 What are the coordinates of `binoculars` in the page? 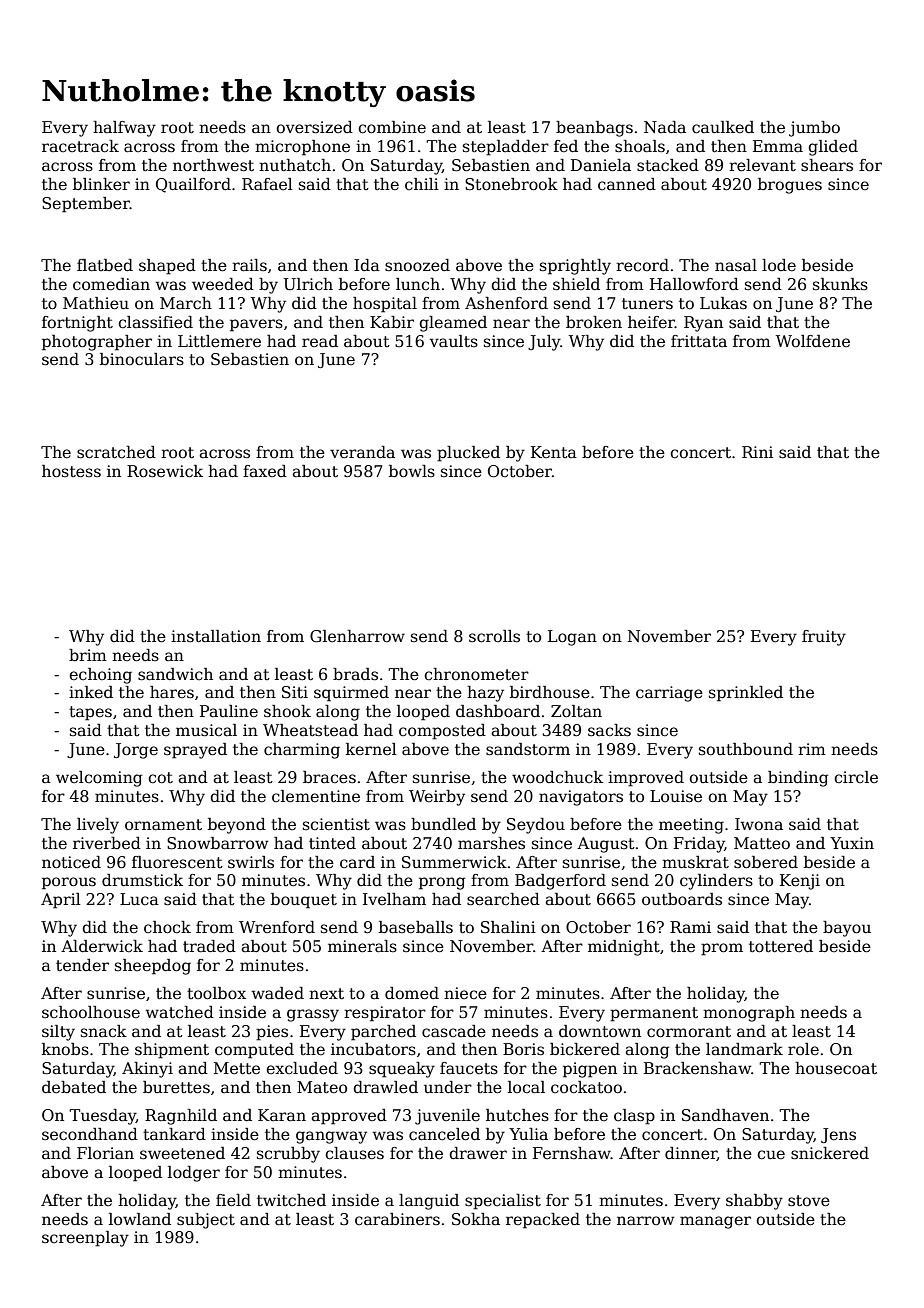 It's located at (142, 359).
